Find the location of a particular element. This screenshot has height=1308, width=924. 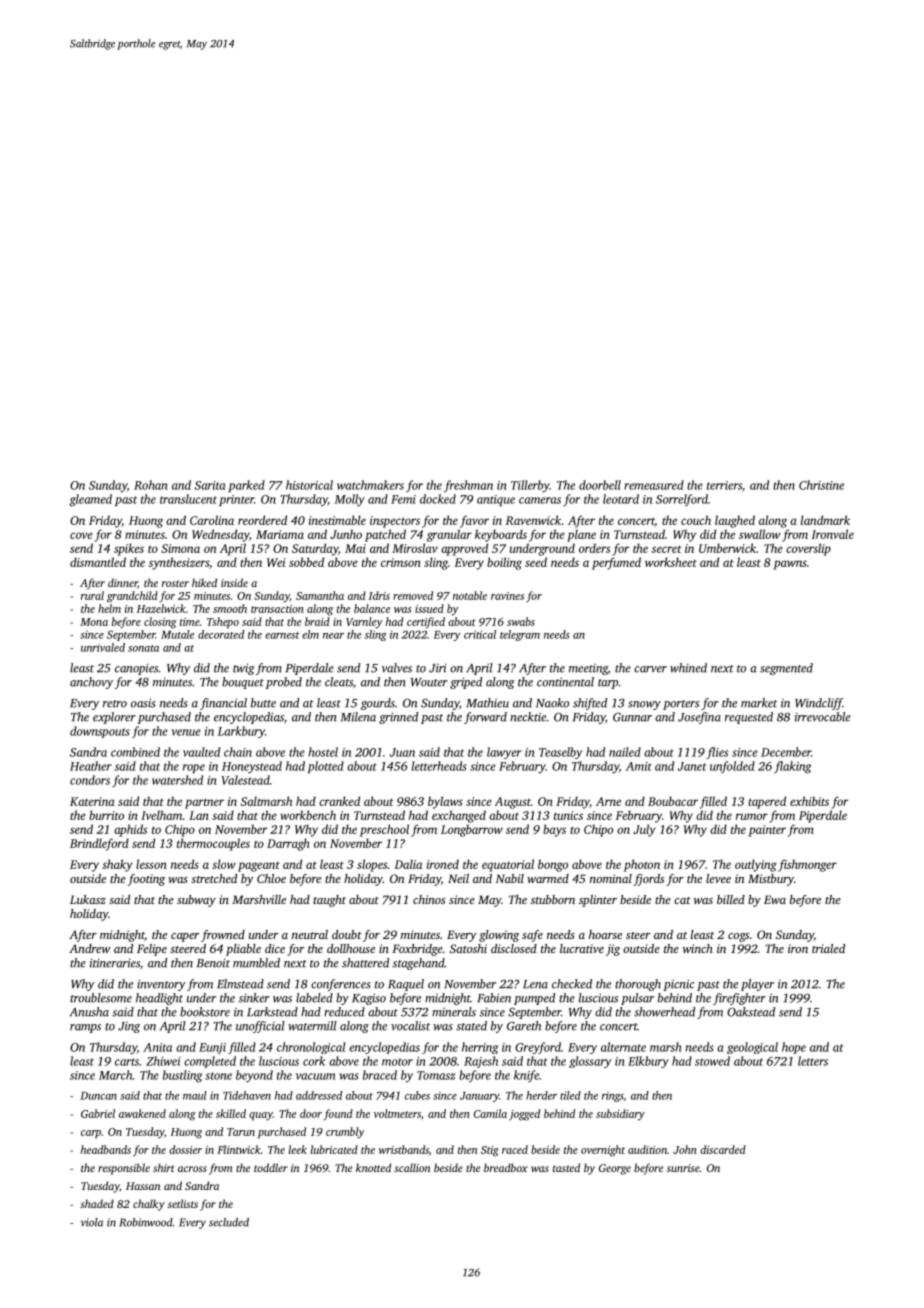

Juan is located at coordinates (402, 752).
